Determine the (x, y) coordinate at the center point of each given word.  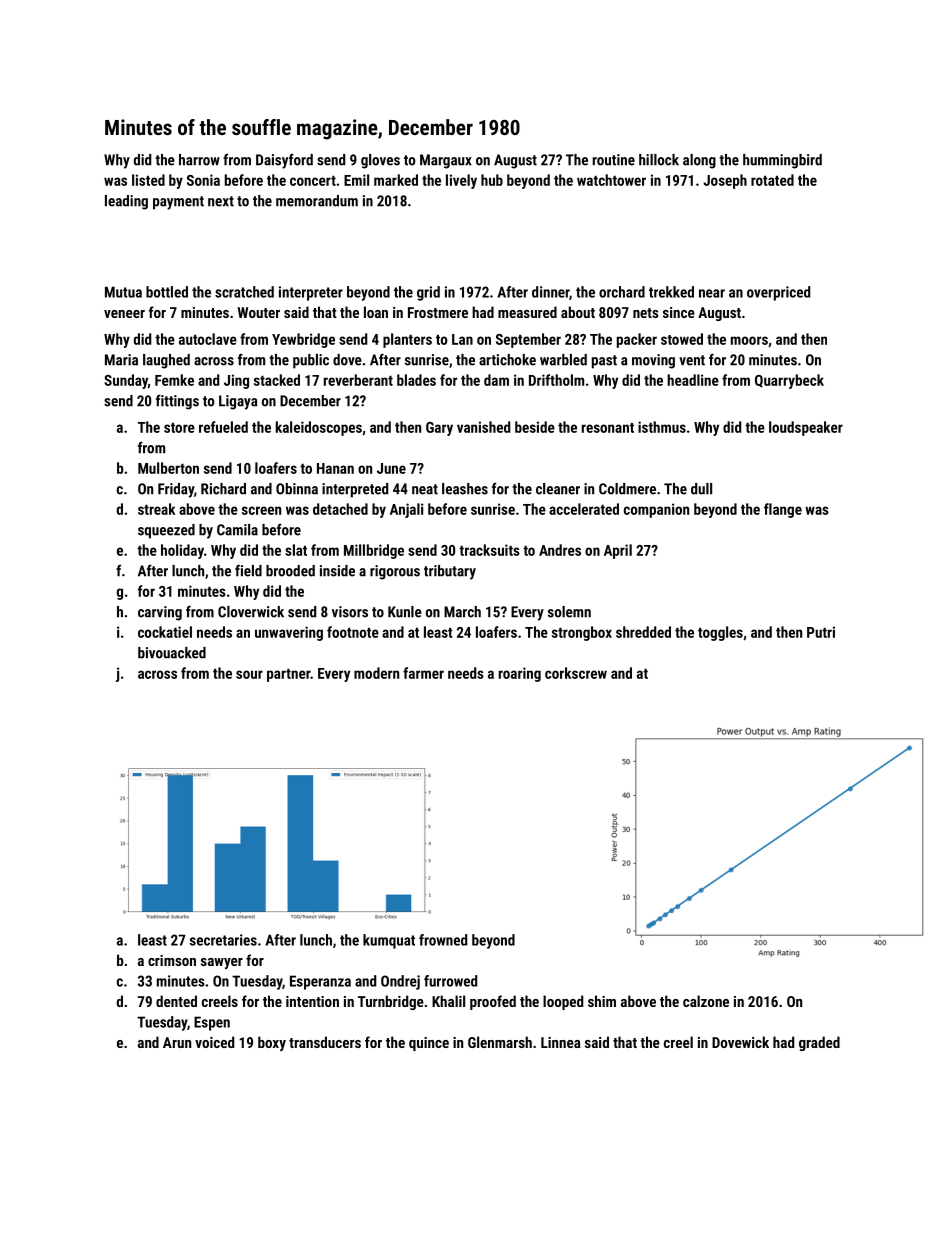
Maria (121, 360)
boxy (272, 1043)
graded (819, 1043)
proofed (493, 1002)
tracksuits (489, 550)
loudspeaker (806, 428)
